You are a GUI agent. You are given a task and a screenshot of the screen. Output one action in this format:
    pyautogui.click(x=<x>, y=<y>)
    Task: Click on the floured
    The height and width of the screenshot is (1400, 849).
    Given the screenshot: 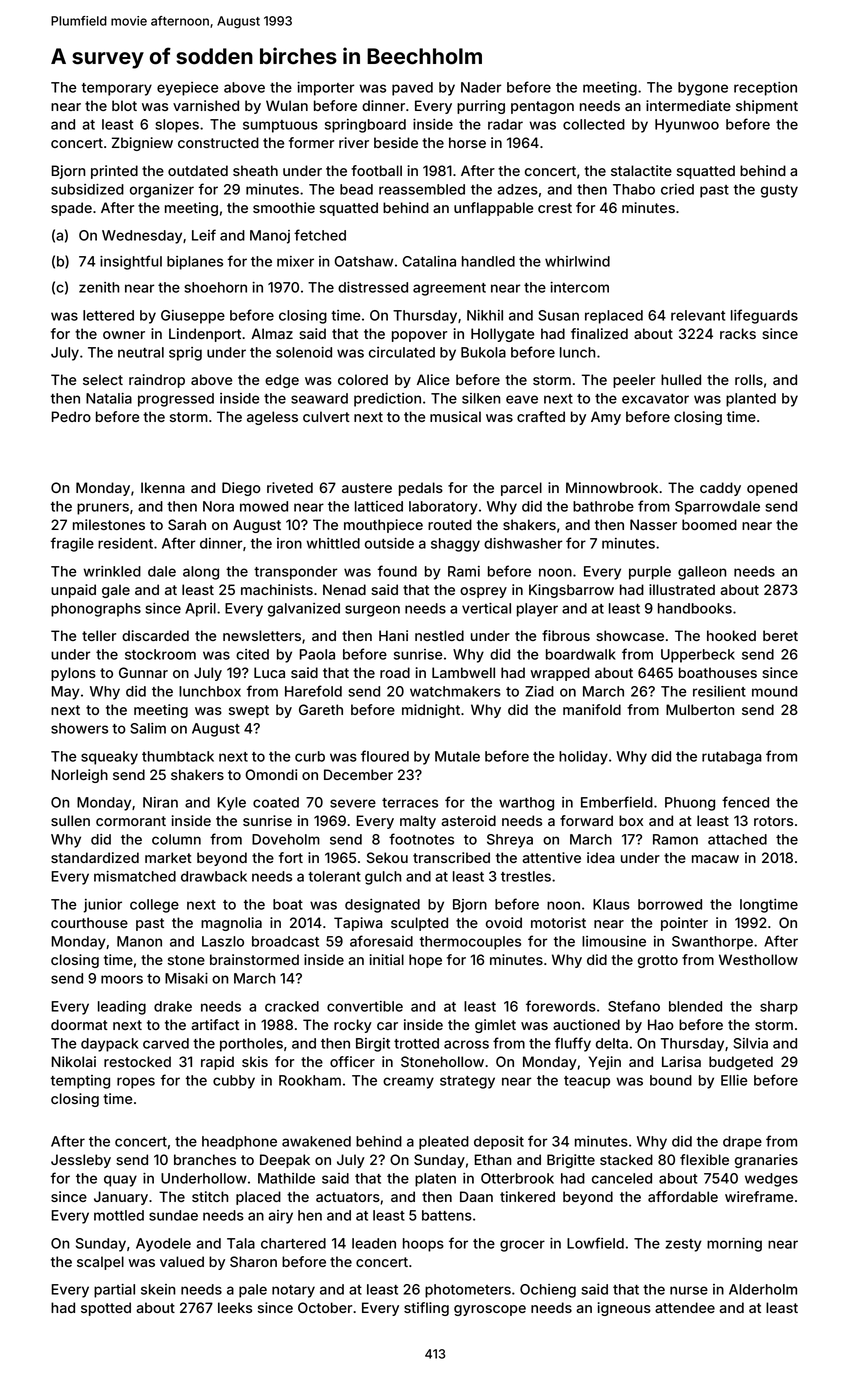 What is the action you would take?
    pyautogui.click(x=385, y=756)
